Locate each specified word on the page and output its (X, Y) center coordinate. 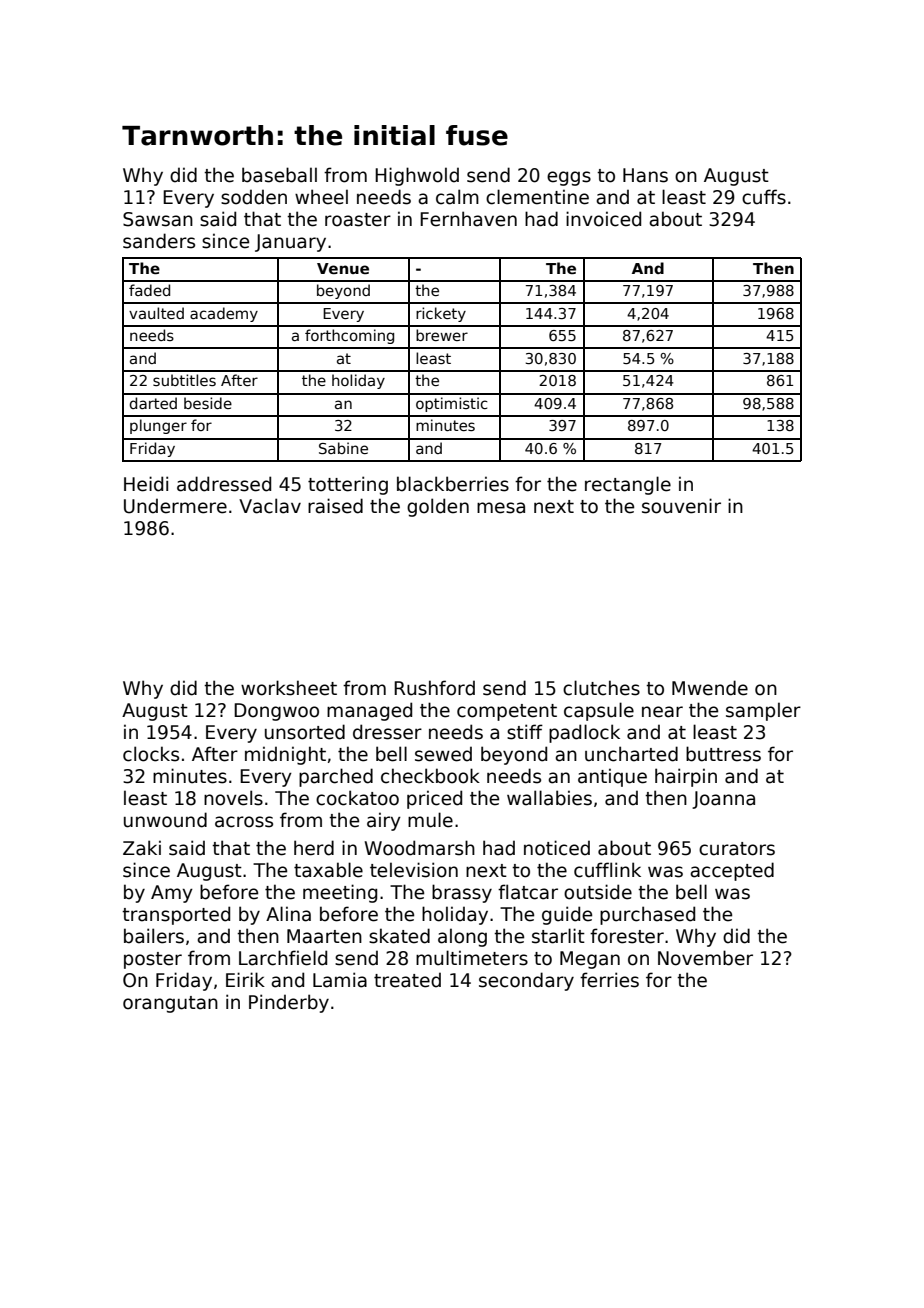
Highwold (417, 176)
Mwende (710, 688)
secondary (526, 981)
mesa (501, 508)
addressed (224, 484)
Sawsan (158, 219)
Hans (645, 175)
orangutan (170, 1004)
